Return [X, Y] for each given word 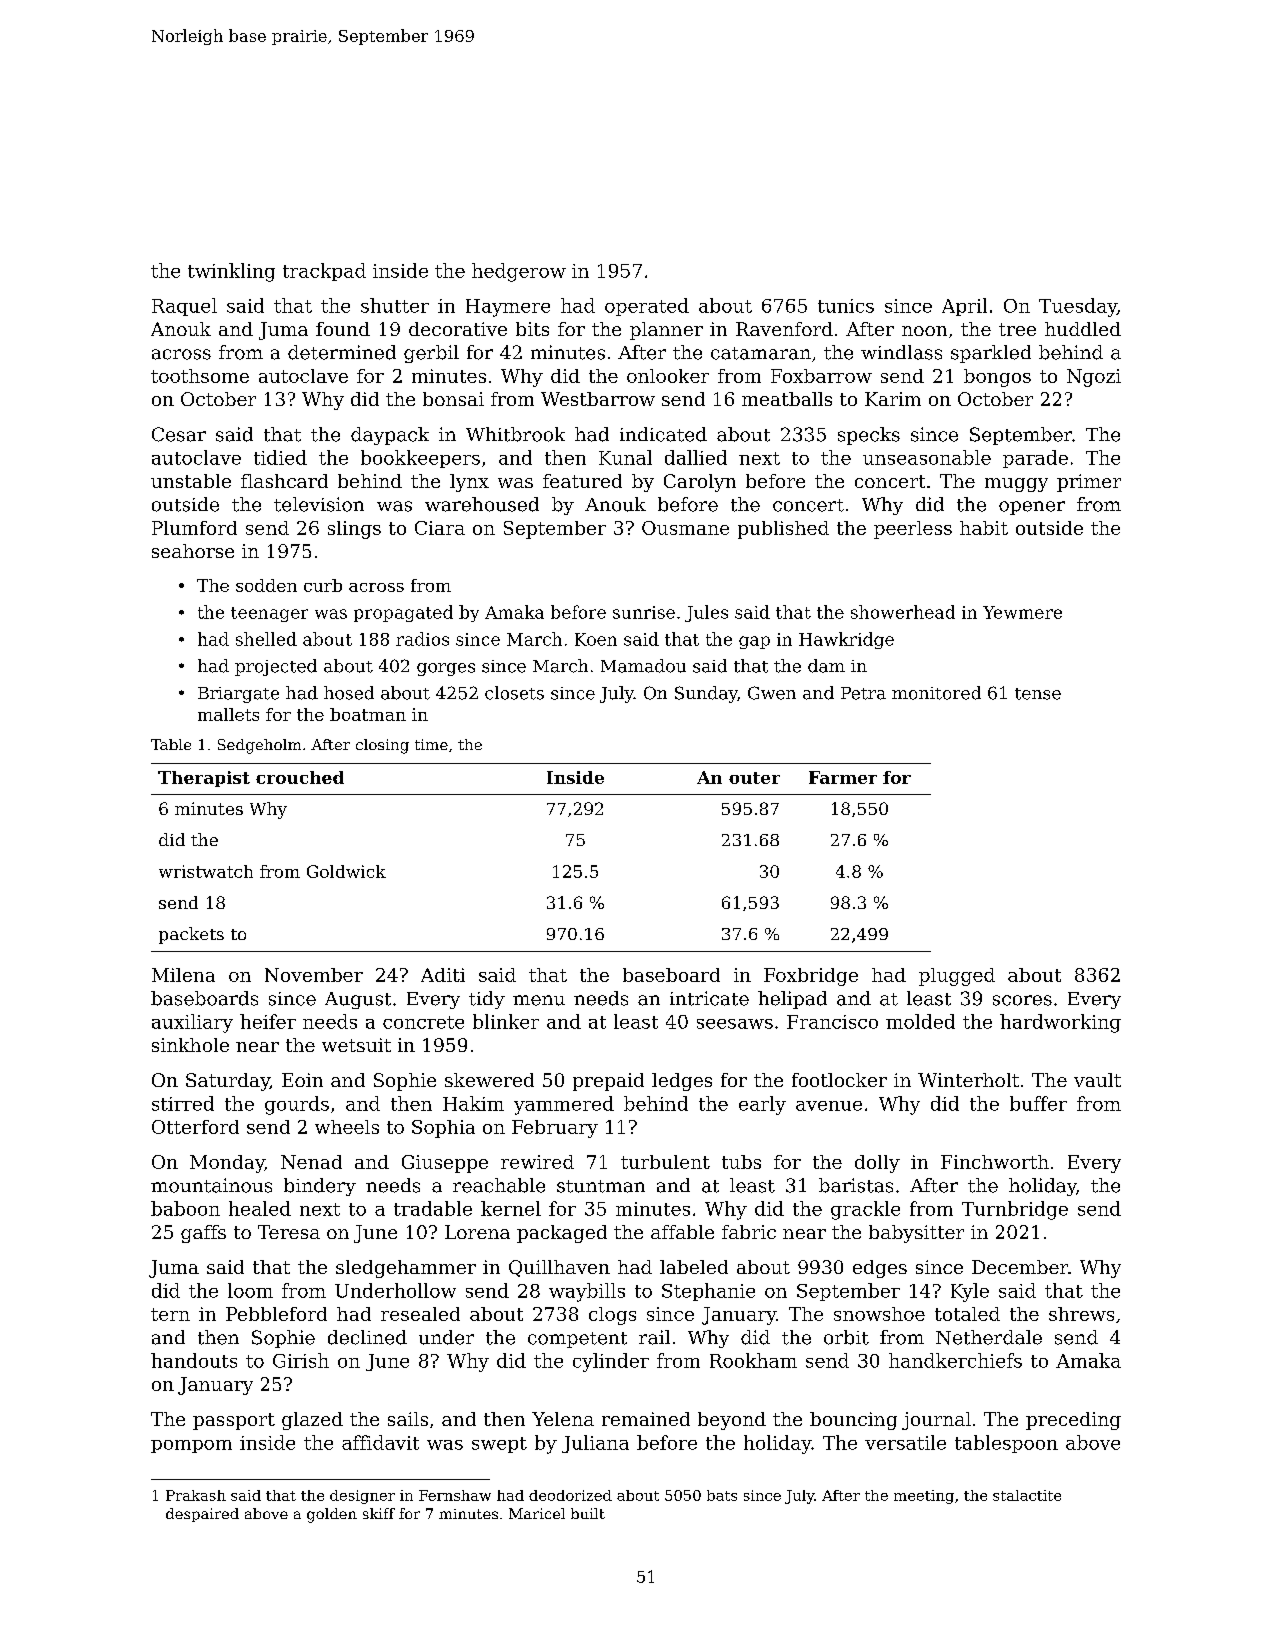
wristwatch [206, 871]
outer [754, 778]
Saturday [228, 1082]
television [319, 504]
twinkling [231, 272]
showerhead [903, 612]
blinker [506, 1021]
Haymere [508, 308]
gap [754, 642]
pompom [191, 1446]
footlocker [839, 1080]
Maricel [537, 1513]
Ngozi [1094, 378]
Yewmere [1022, 612]
